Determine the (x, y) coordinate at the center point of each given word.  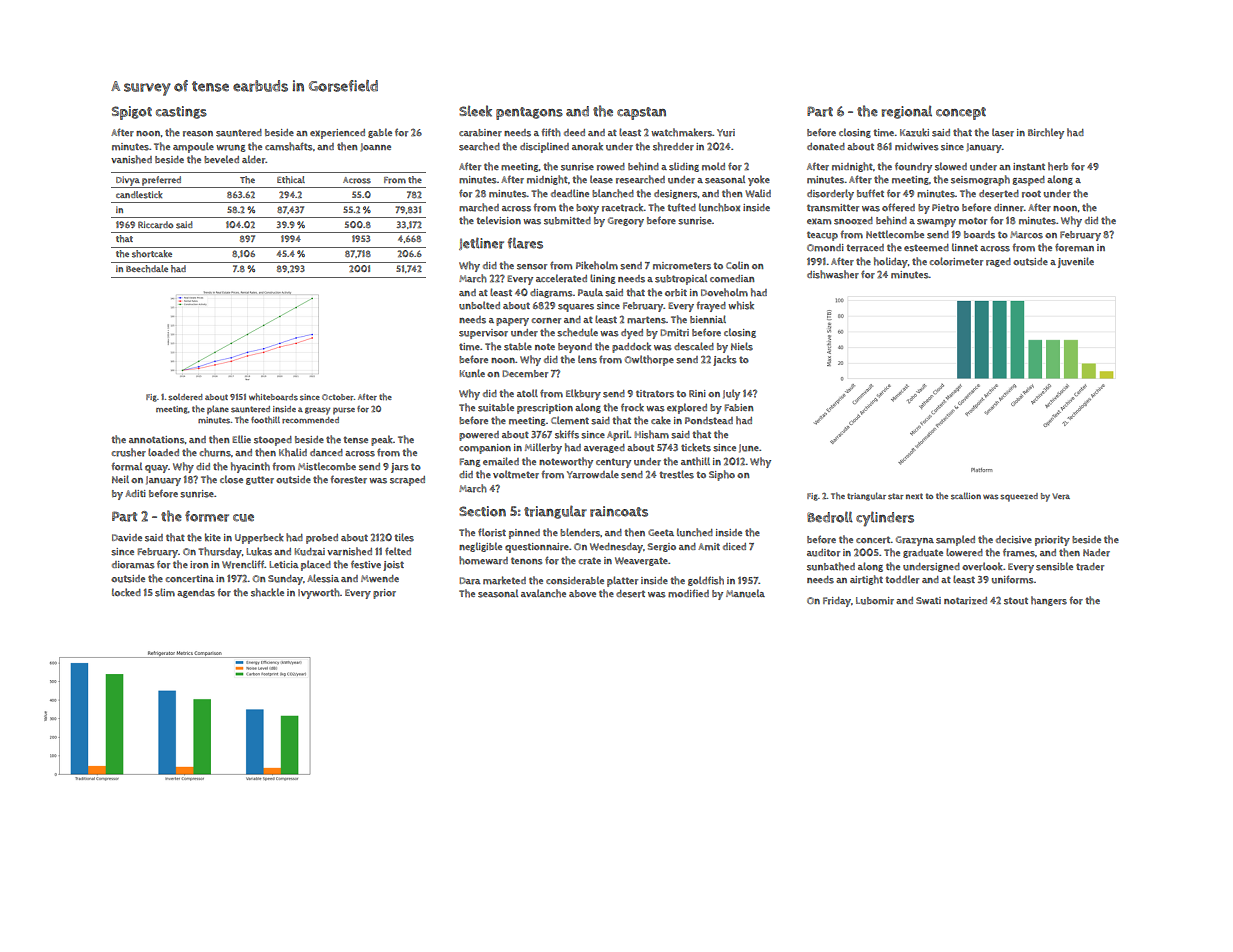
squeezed (1019, 497)
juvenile (1076, 262)
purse (344, 410)
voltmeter (516, 474)
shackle (267, 592)
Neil (120, 479)
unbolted (479, 305)
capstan (641, 113)
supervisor (483, 334)
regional (906, 112)
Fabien (739, 407)
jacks (724, 360)
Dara (470, 581)
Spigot (132, 113)
